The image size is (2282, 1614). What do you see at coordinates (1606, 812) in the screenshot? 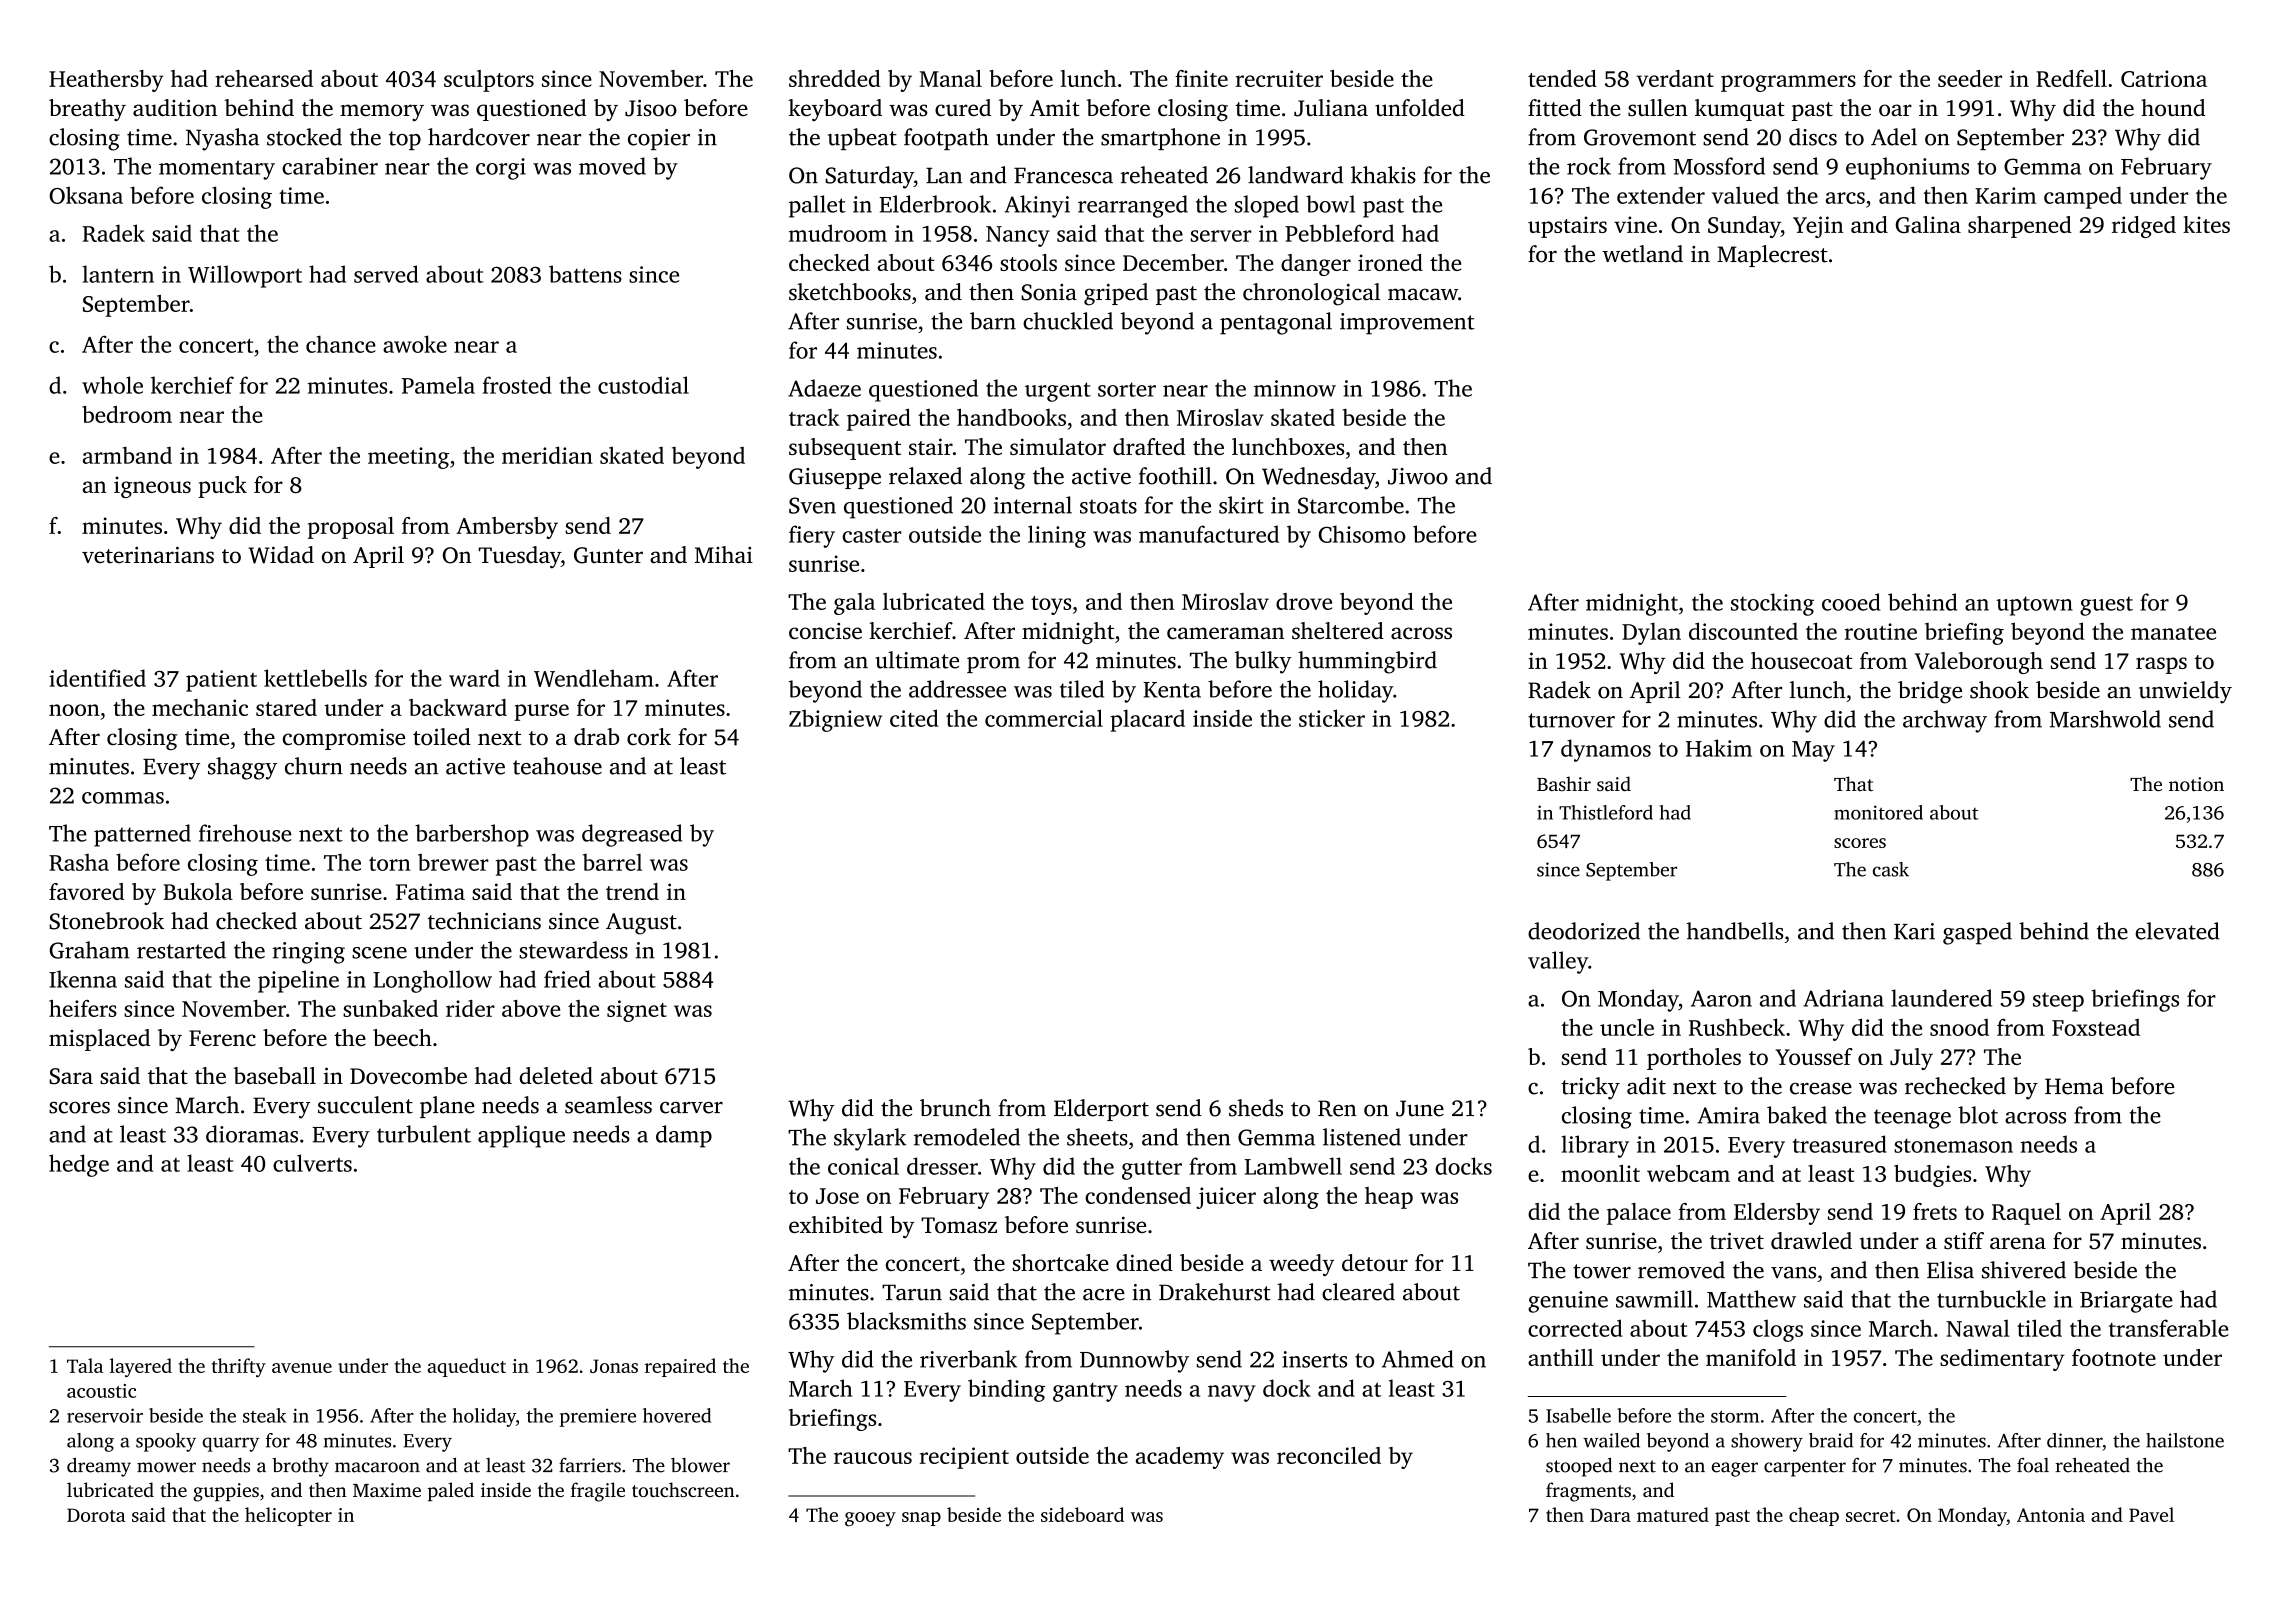
I see `Thistleford` at bounding box center [1606, 812].
